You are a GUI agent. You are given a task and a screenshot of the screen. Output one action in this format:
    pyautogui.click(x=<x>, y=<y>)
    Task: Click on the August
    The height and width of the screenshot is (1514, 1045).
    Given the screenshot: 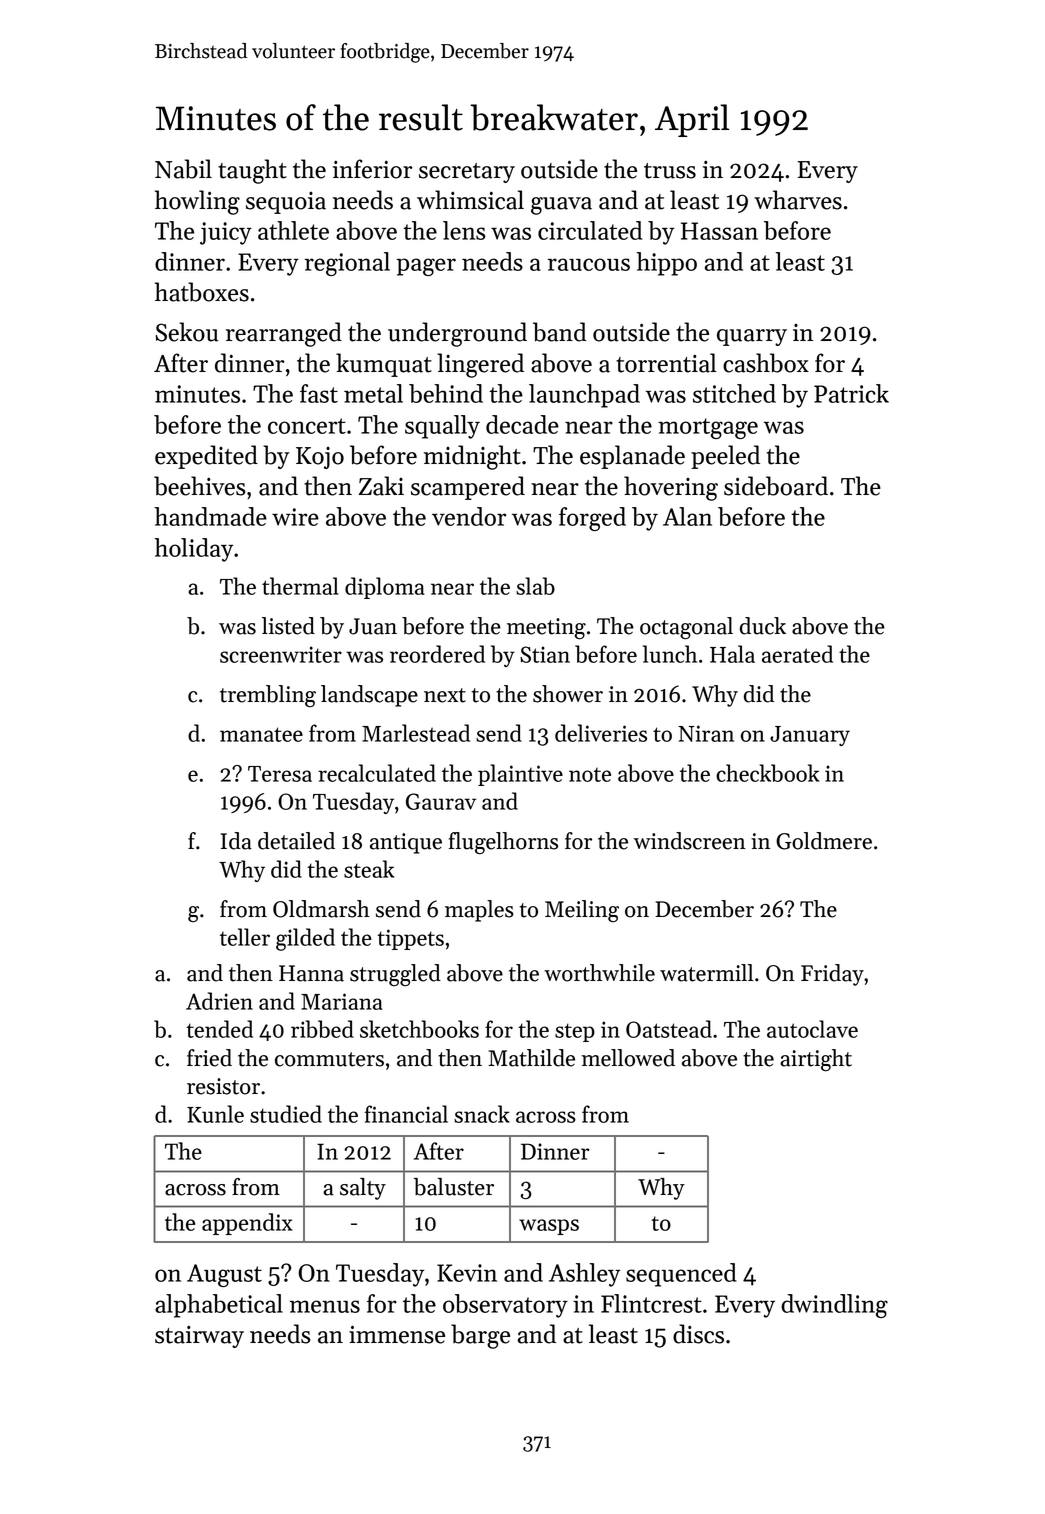 What is the action you would take?
    pyautogui.click(x=224, y=1275)
